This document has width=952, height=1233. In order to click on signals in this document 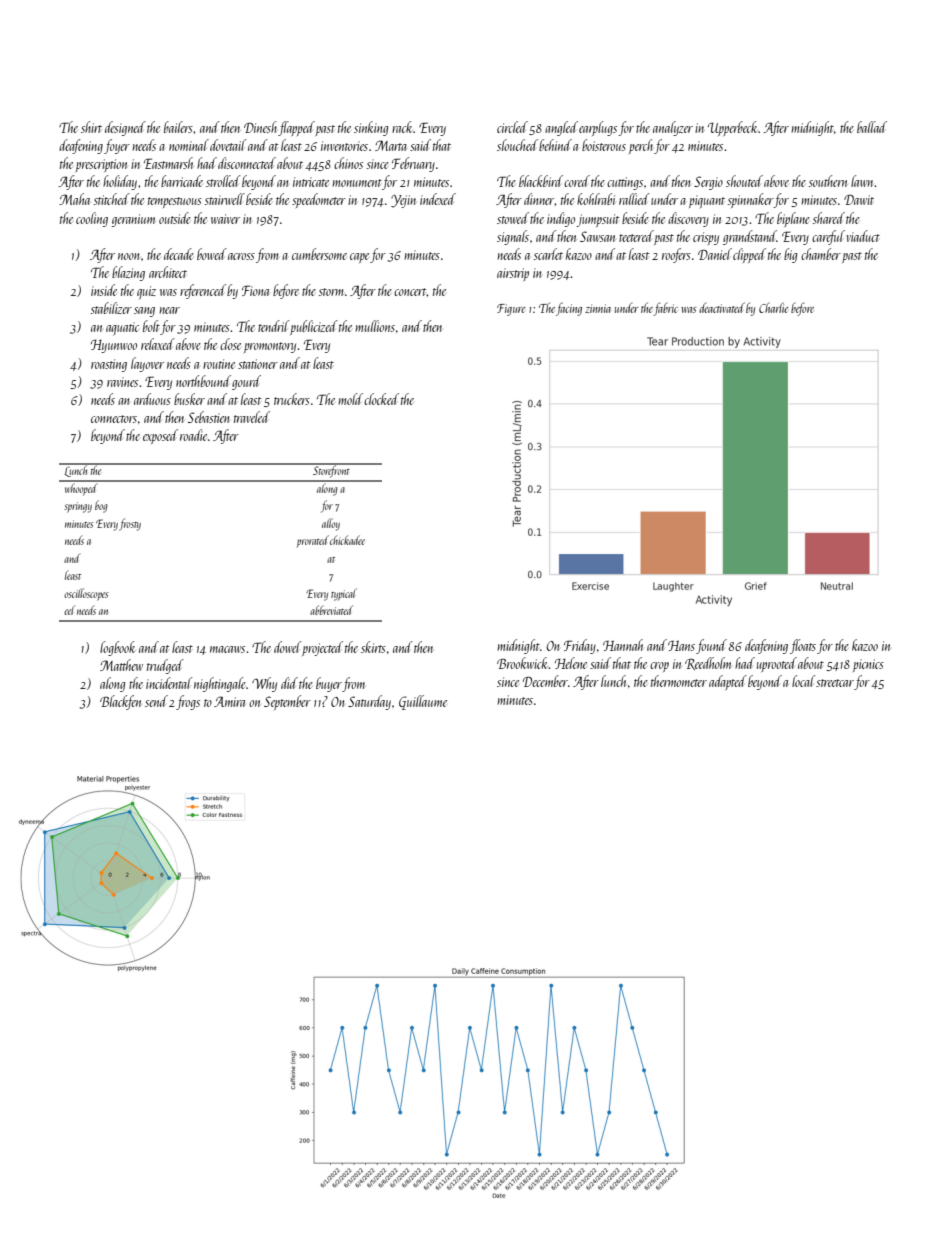, I will do `click(513, 237)`.
